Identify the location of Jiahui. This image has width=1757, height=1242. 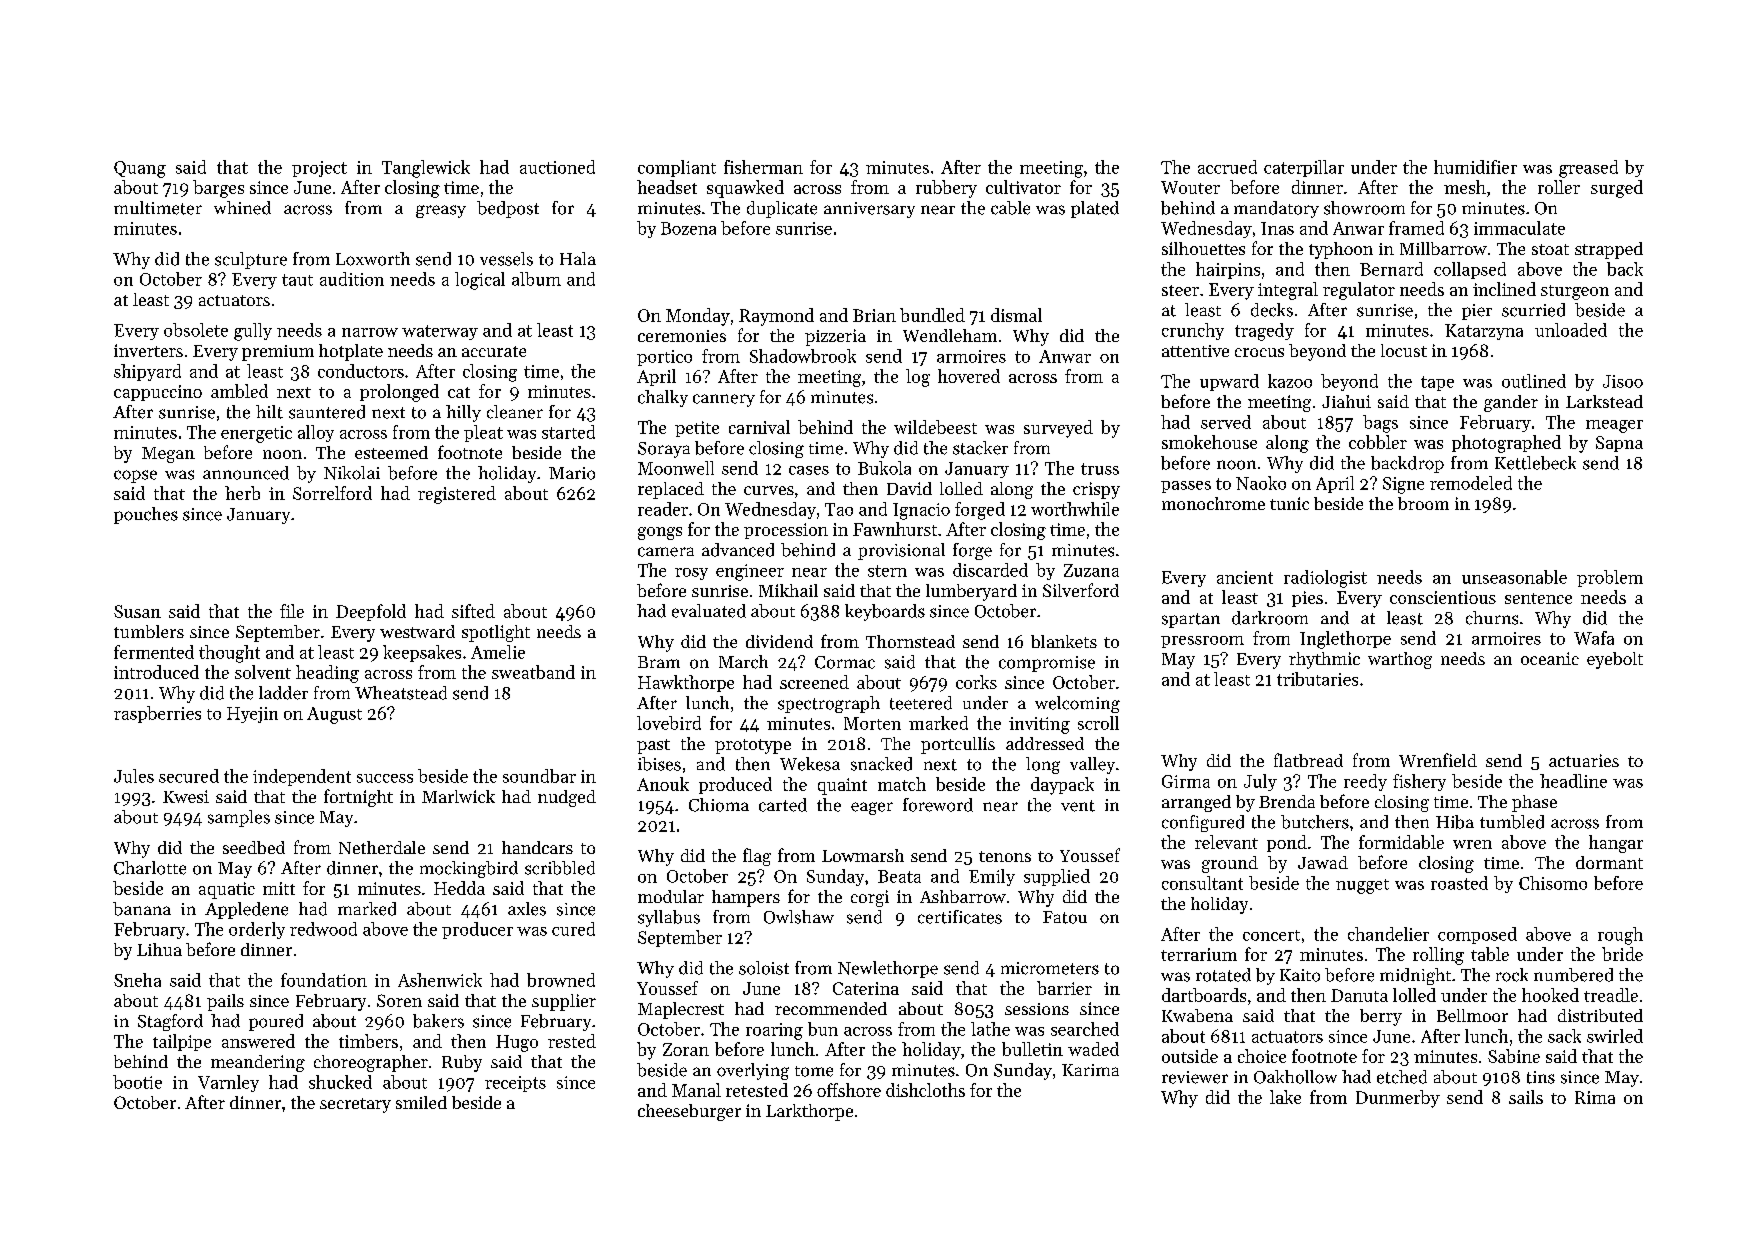
(1346, 401).
